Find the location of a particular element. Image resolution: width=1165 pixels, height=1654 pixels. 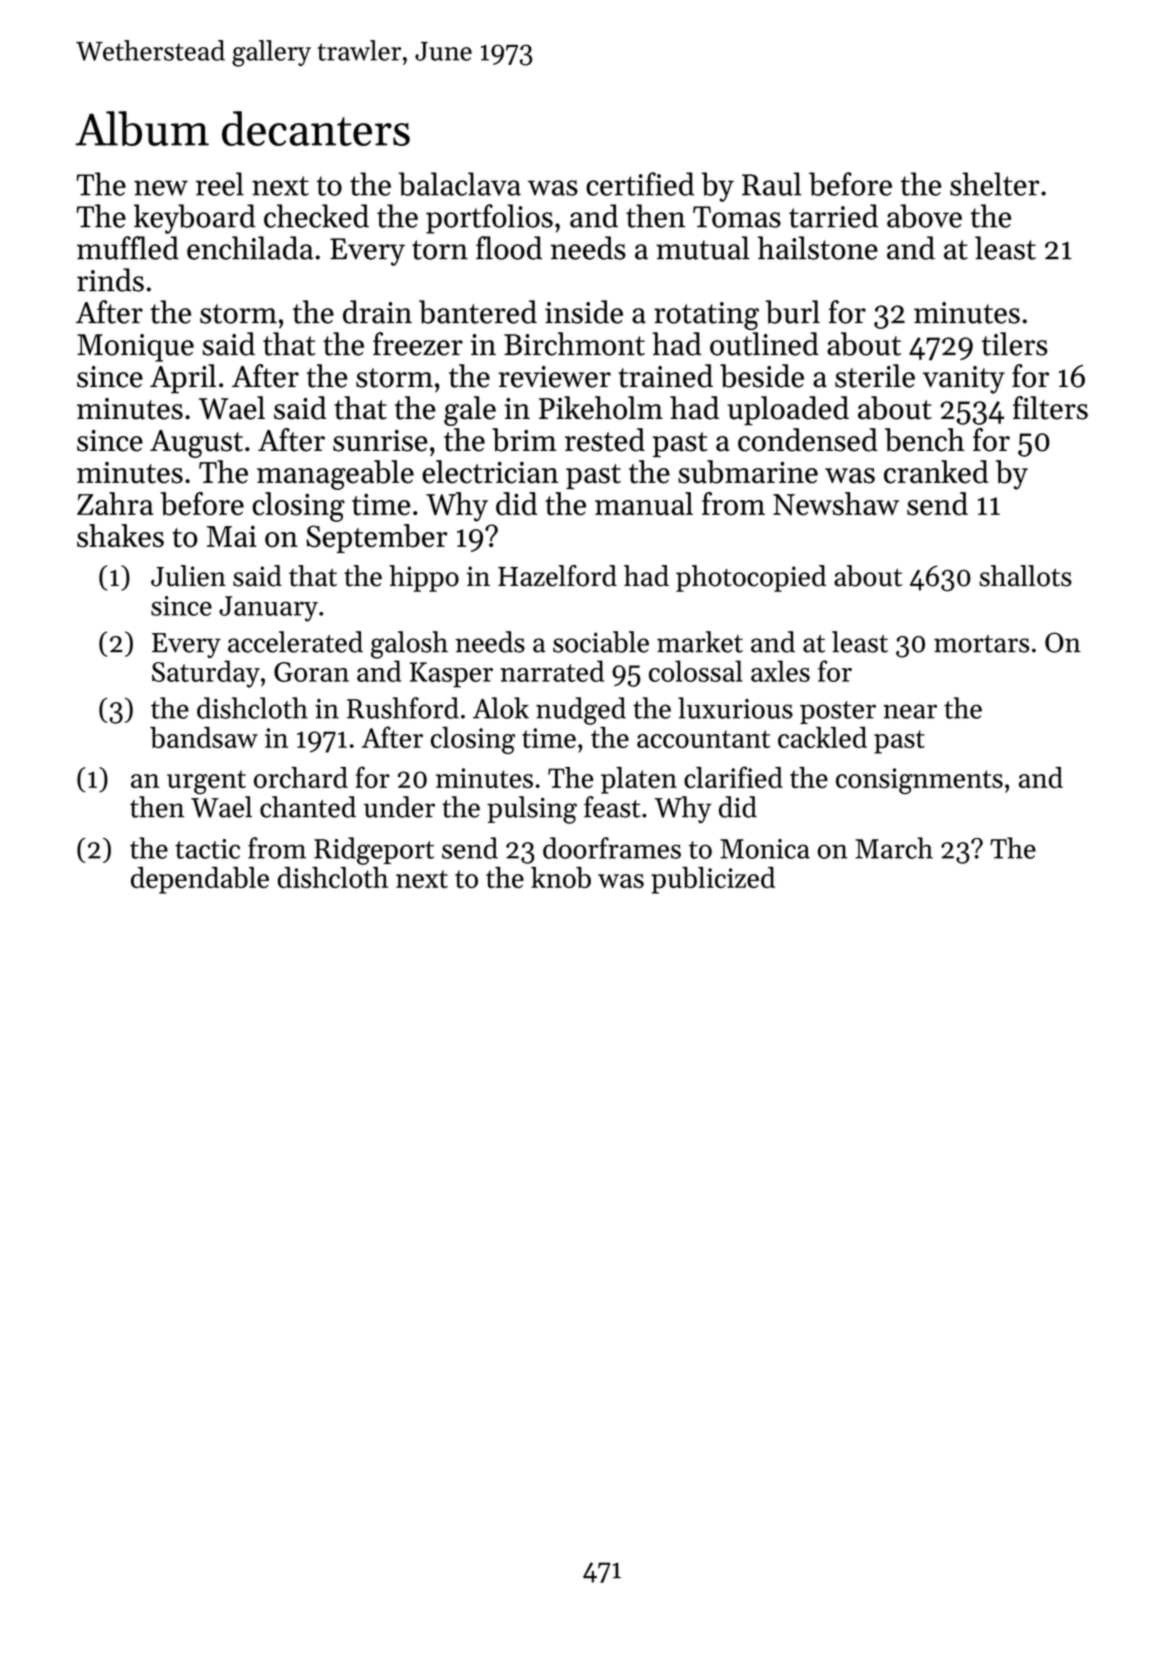

decanters is located at coordinates (316, 128).
